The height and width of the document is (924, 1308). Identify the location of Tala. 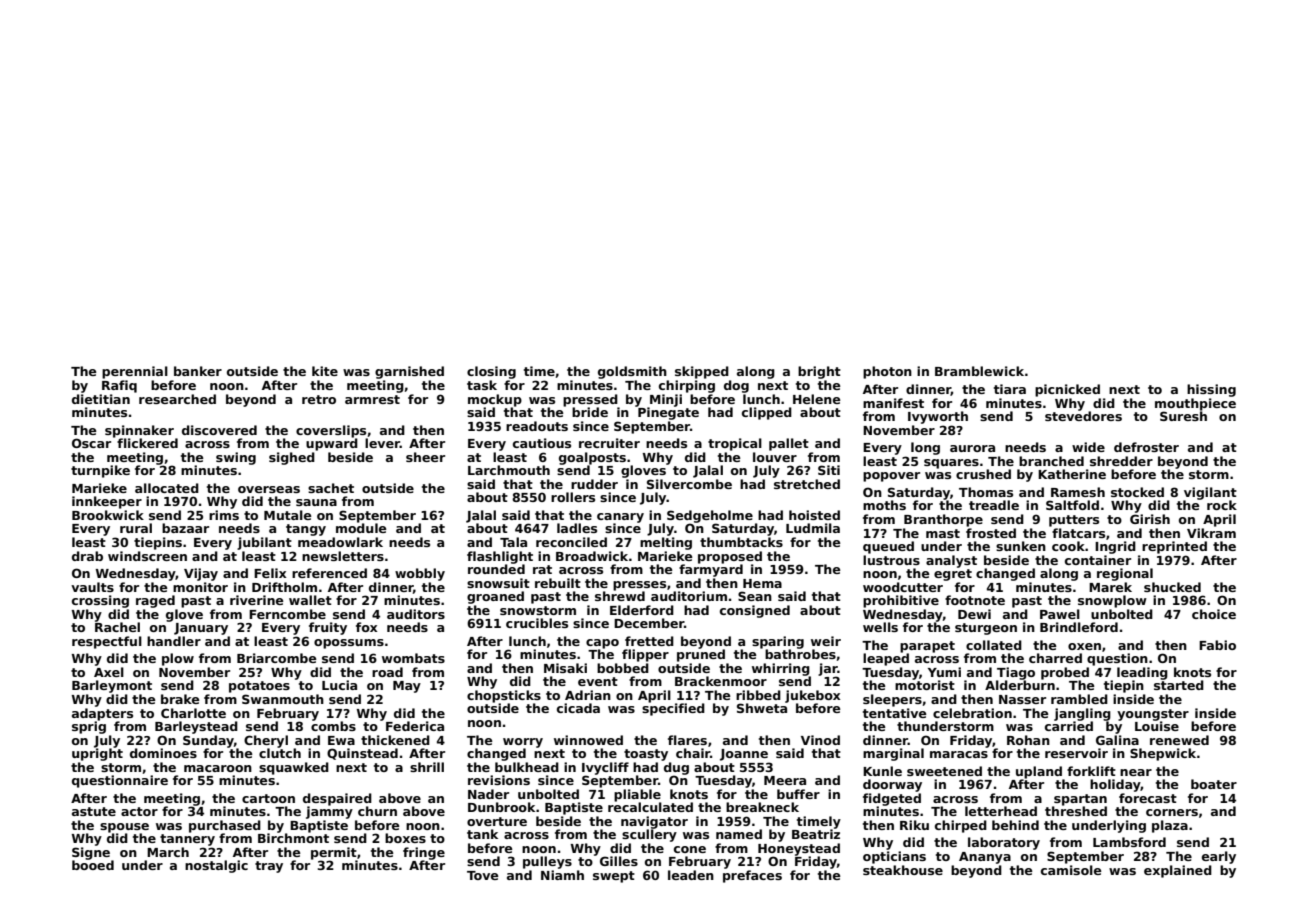
(513, 542).
